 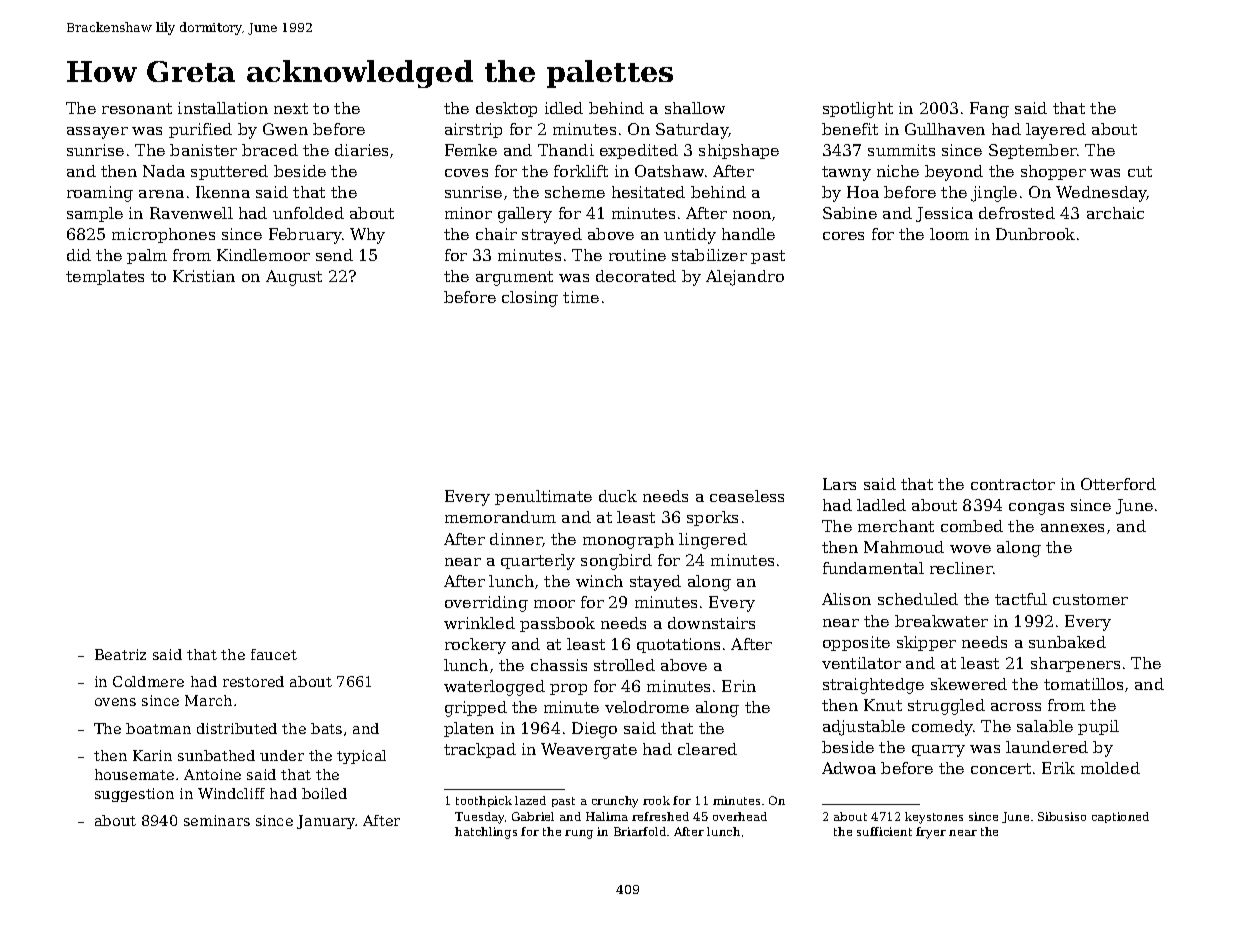 What do you see at coordinates (97, 133) in the page?
I see `assayer` at bounding box center [97, 133].
